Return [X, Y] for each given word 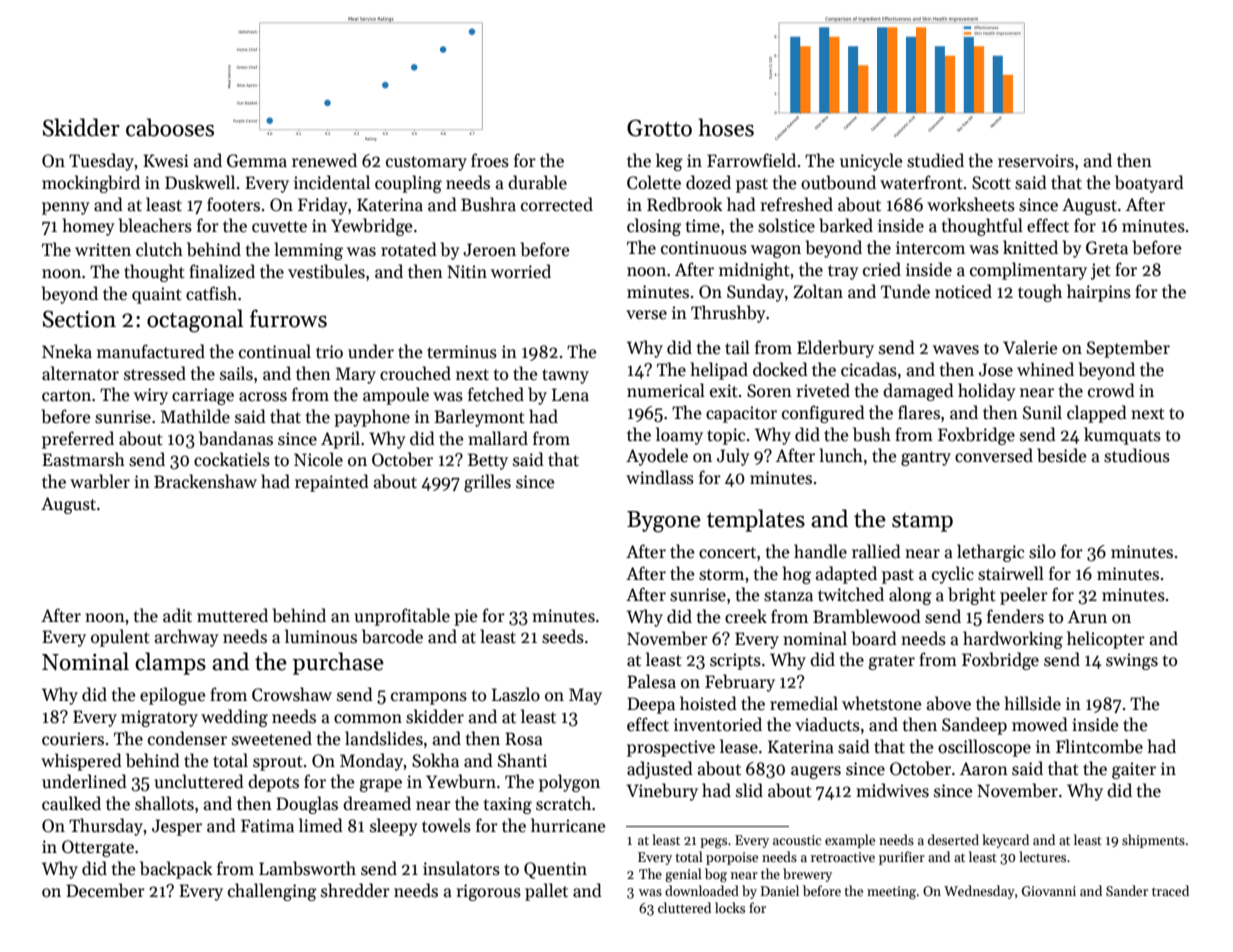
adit [177, 615]
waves [956, 350]
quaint [157, 295]
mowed [1040, 724]
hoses [726, 127]
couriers [73, 739]
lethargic [990, 553]
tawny [565, 376]
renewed [324, 160]
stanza [788, 596]
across [263, 397]
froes [490, 160]
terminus [462, 352]
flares [919, 412]
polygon [569, 783]
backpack [176, 870]
